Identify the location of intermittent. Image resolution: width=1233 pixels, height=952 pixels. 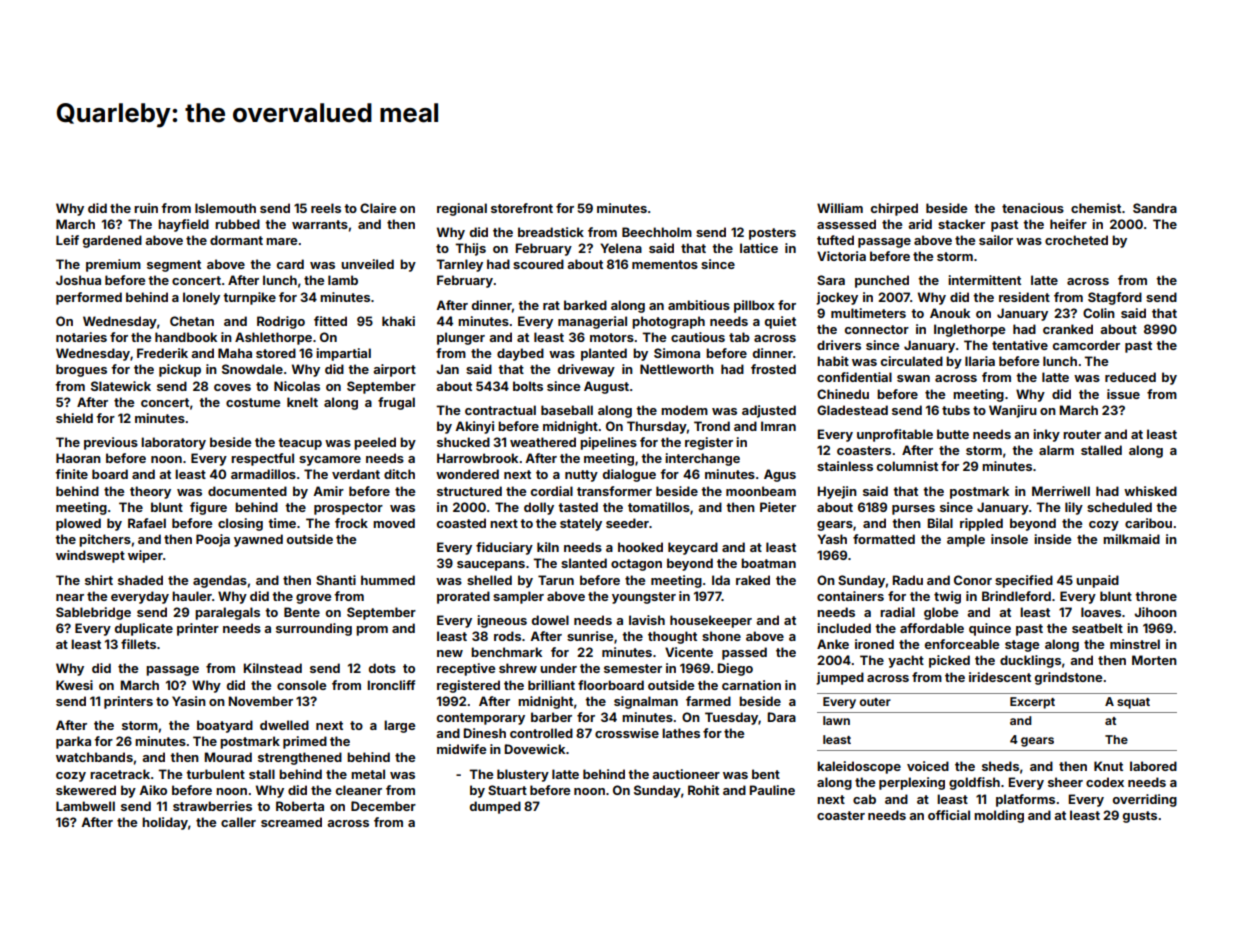
(984, 280).
